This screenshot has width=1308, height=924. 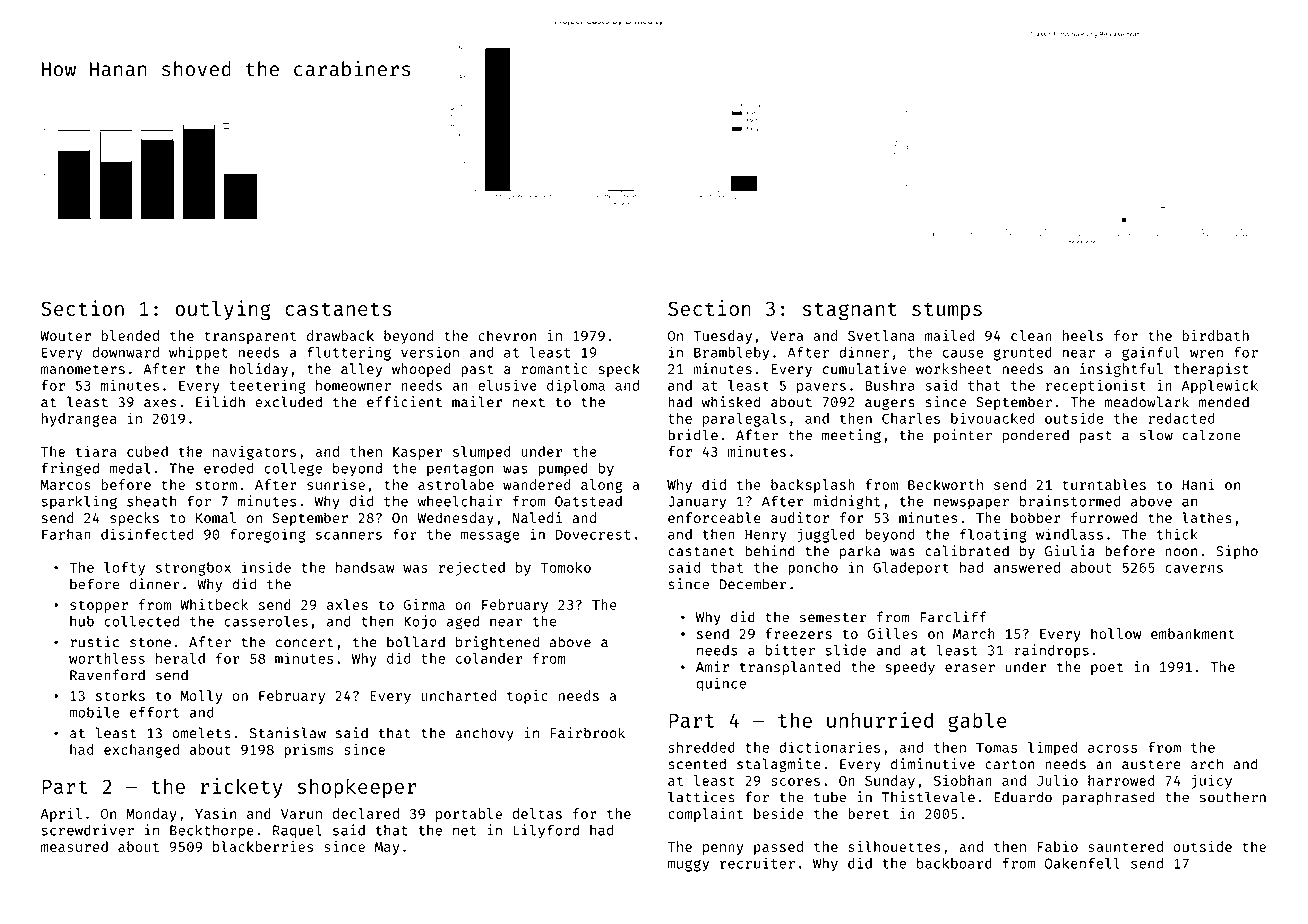 What do you see at coordinates (180, 658) in the screenshot?
I see `herald` at bounding box center [180, 658].
